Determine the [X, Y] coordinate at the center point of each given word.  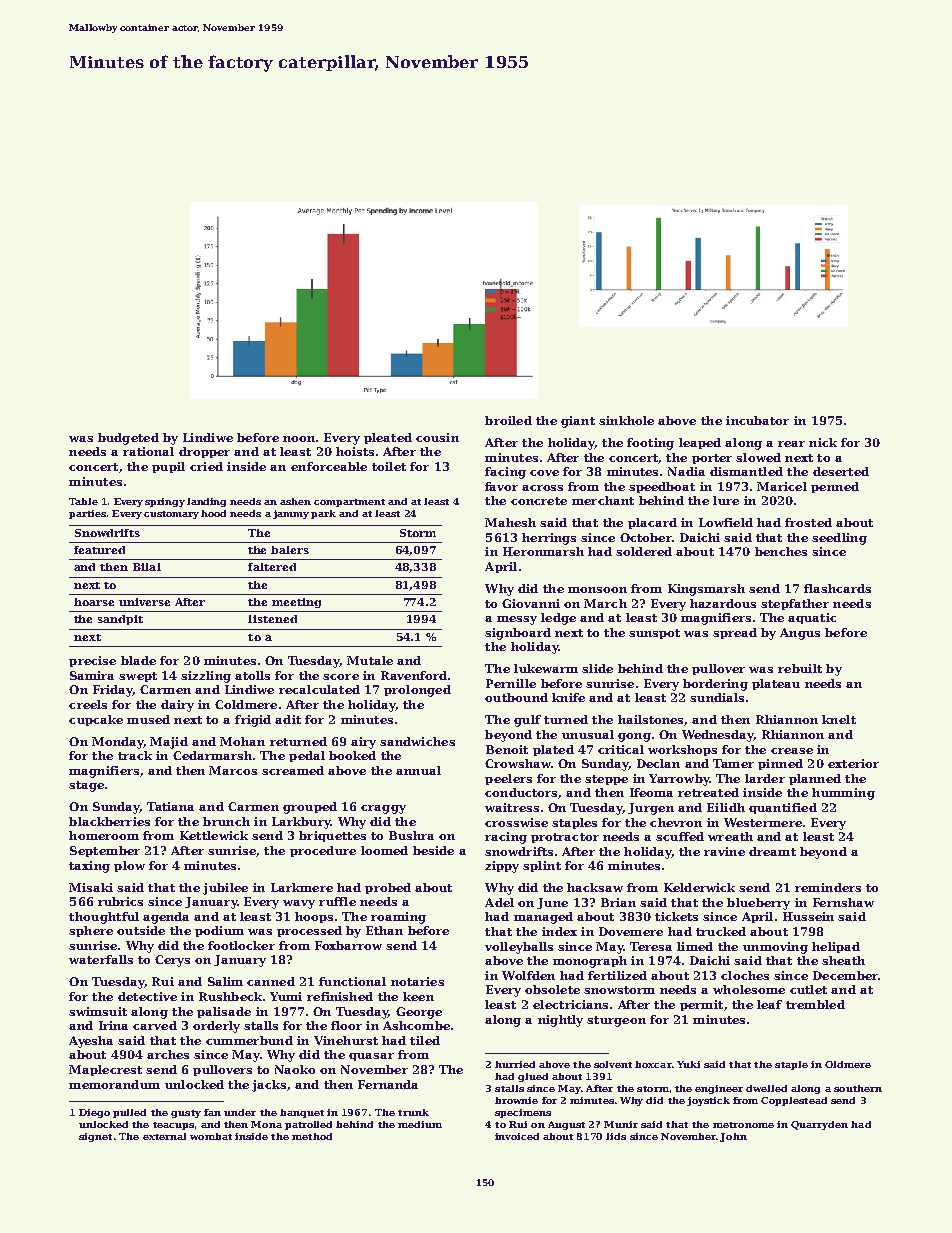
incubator [757, 420]
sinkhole [626, 420]
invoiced [517, 1136]
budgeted [128, 439]
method [312, 1136]
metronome [743, 1125]
